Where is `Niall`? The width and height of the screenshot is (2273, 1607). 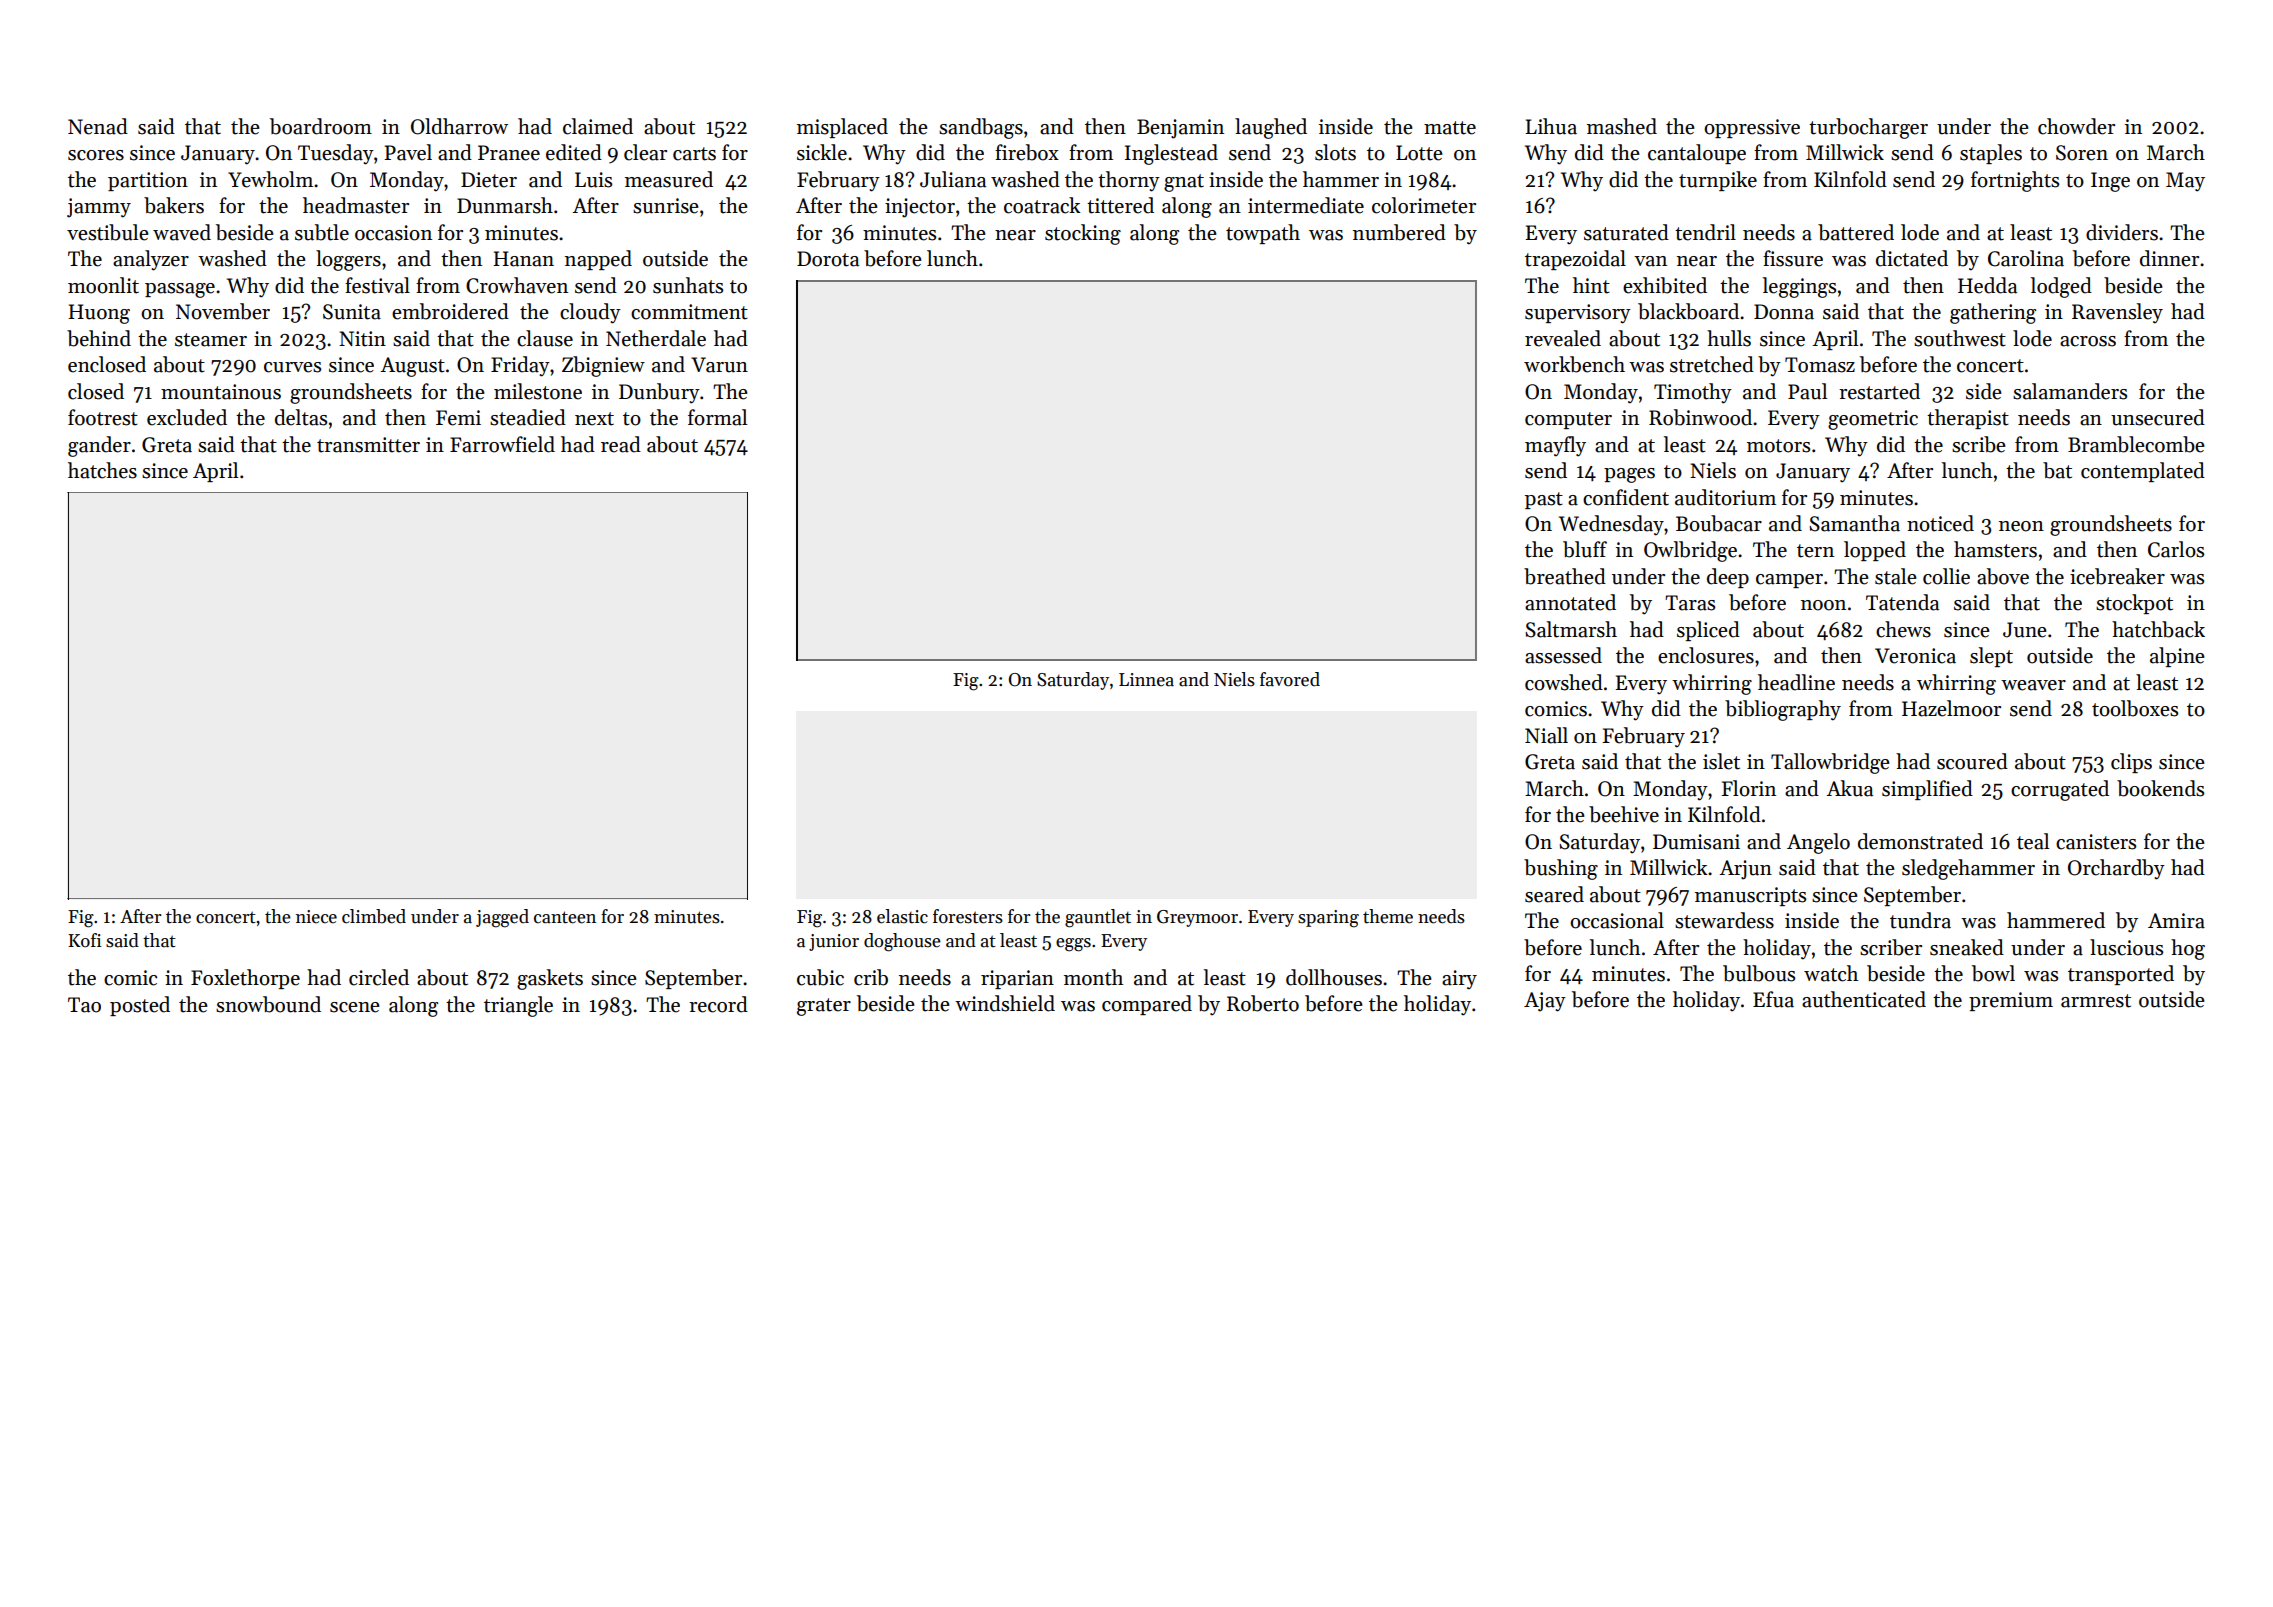
Niall is located at coordinates (1546, 735).
